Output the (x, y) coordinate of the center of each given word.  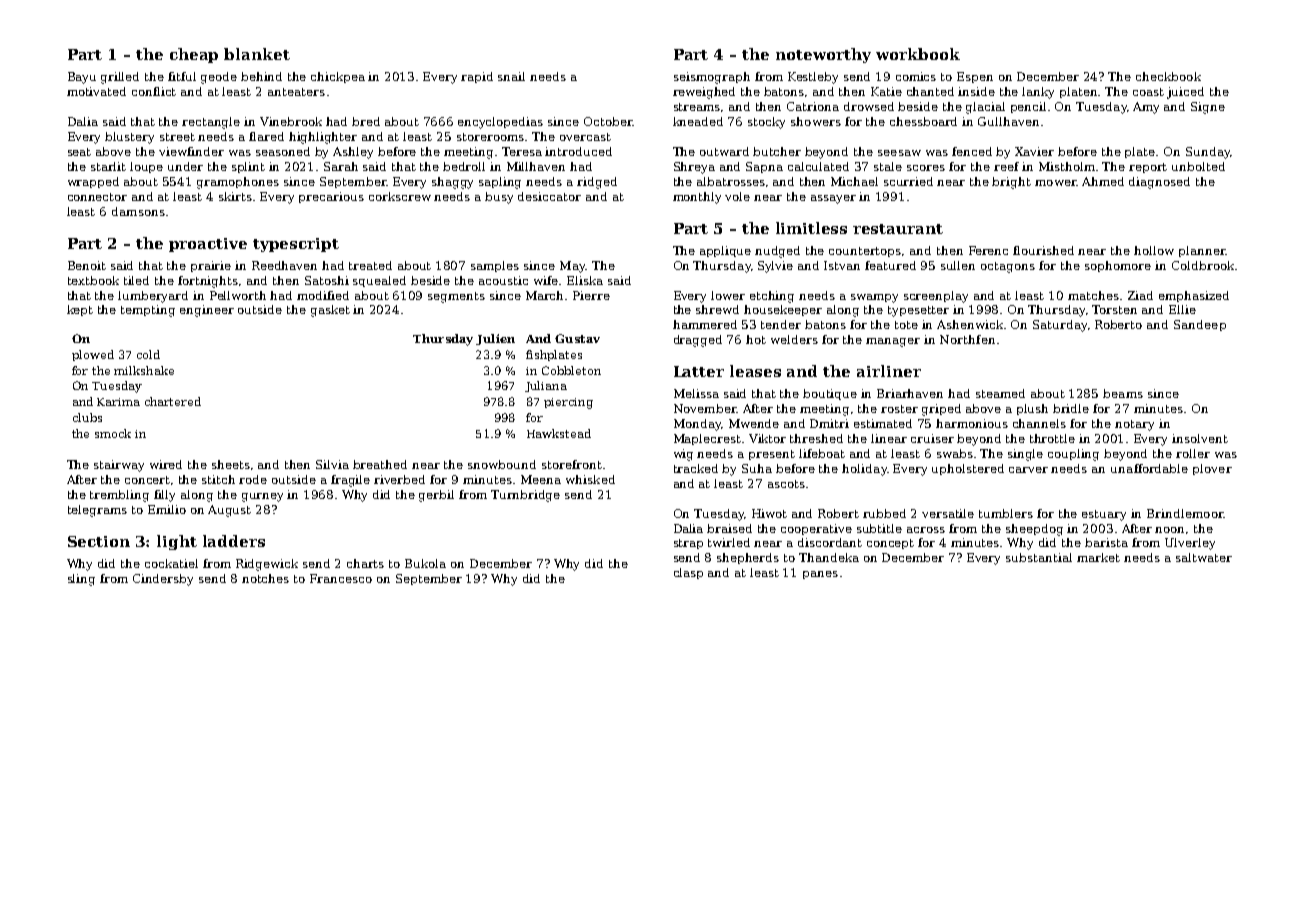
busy (499, 198)
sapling (500, 183)
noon (1169, 530)
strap (688, 544)
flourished (1043, 250)
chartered (173, 401)
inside (976, 91)
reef (1006, 166)
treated (370, 265)
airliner (889, 371)
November (705, 408)
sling (81, 580)
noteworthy (823, 55)
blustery (129, 138)
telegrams (97, 511)
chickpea (338, 77)
